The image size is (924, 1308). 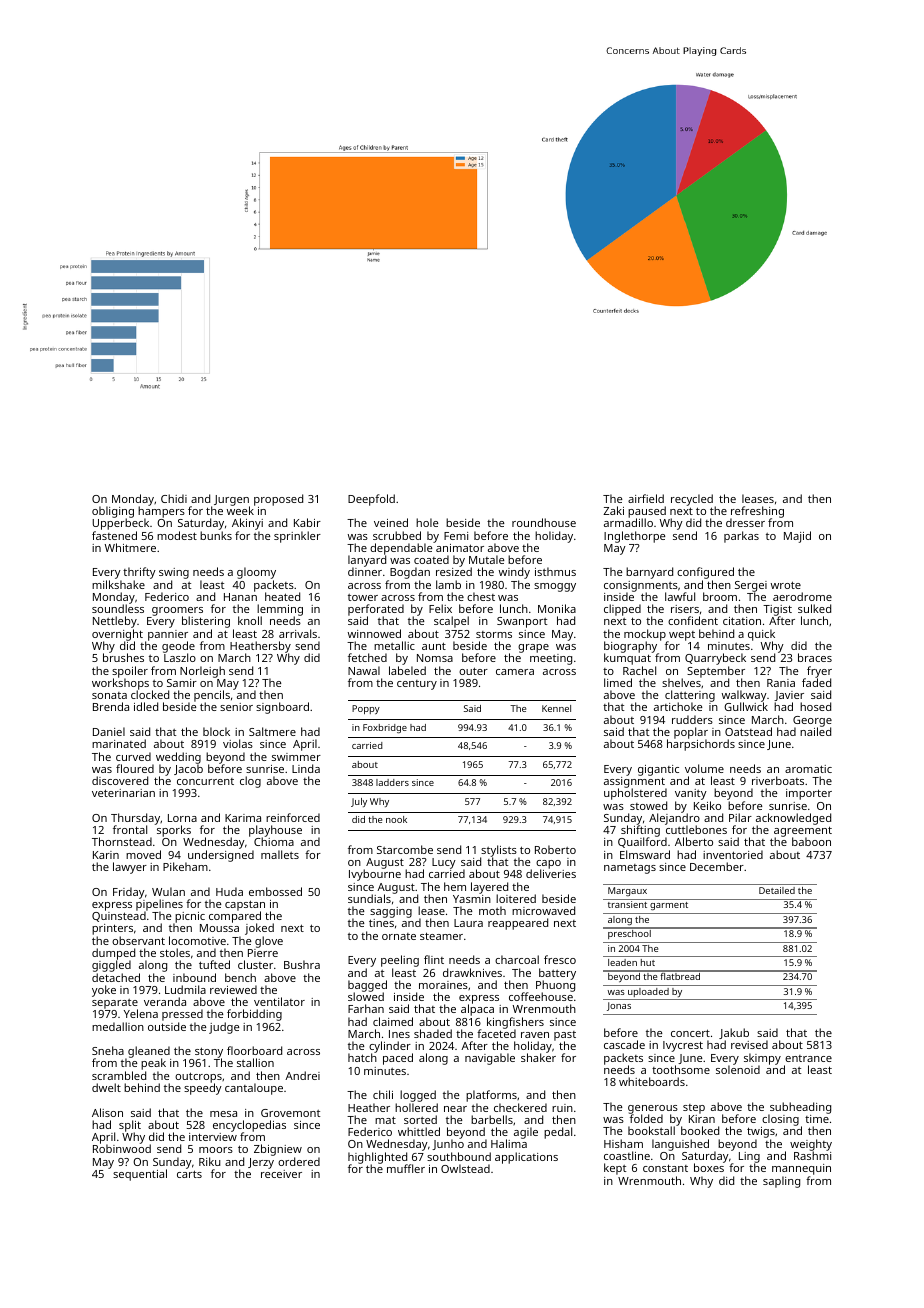 What do you see at coordinates (808, 1058) in the screenshot?
I see `entrance` at bounding box center [808, 1058].
